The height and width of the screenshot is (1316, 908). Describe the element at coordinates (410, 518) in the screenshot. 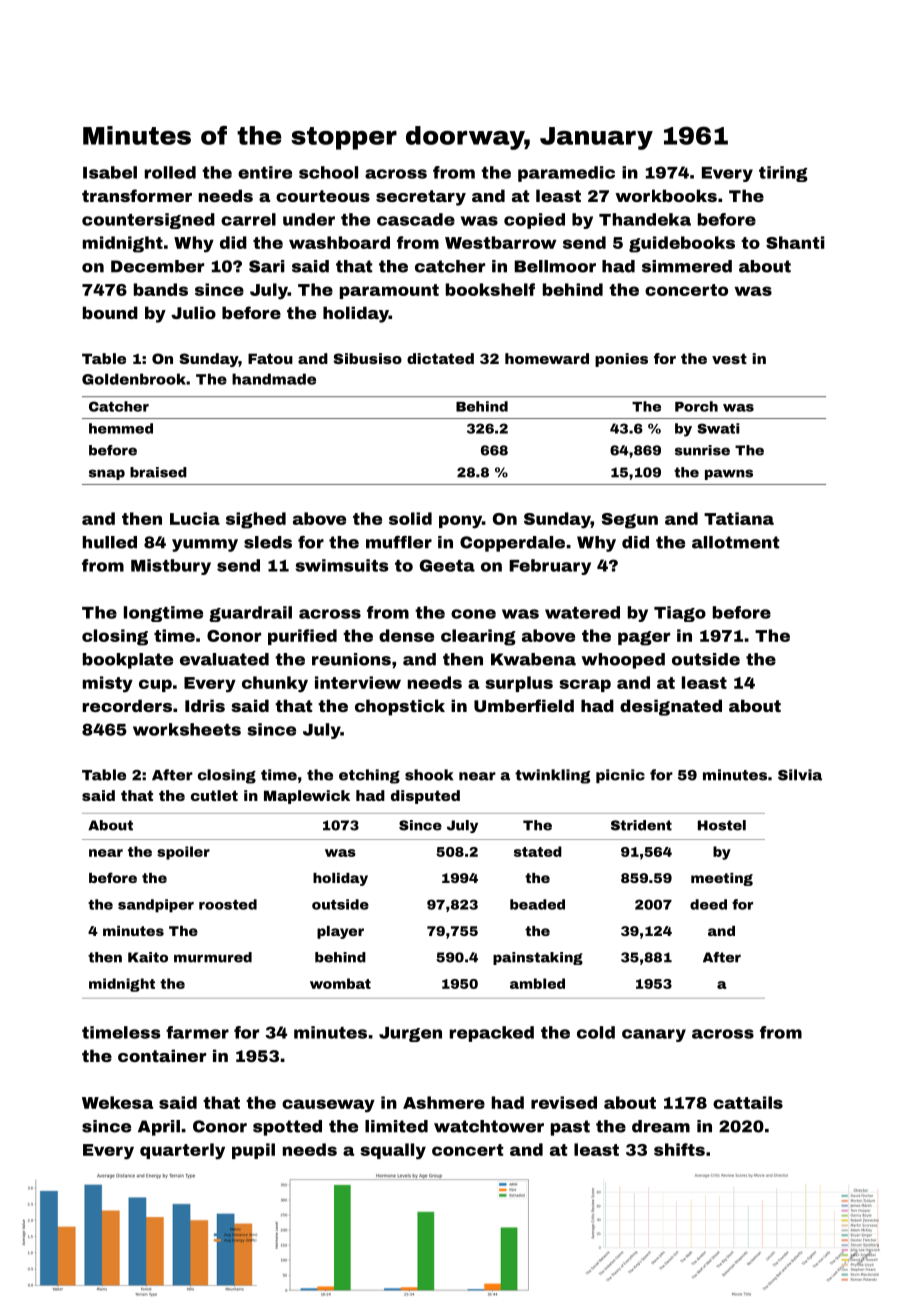

I see `solid` at that location.
